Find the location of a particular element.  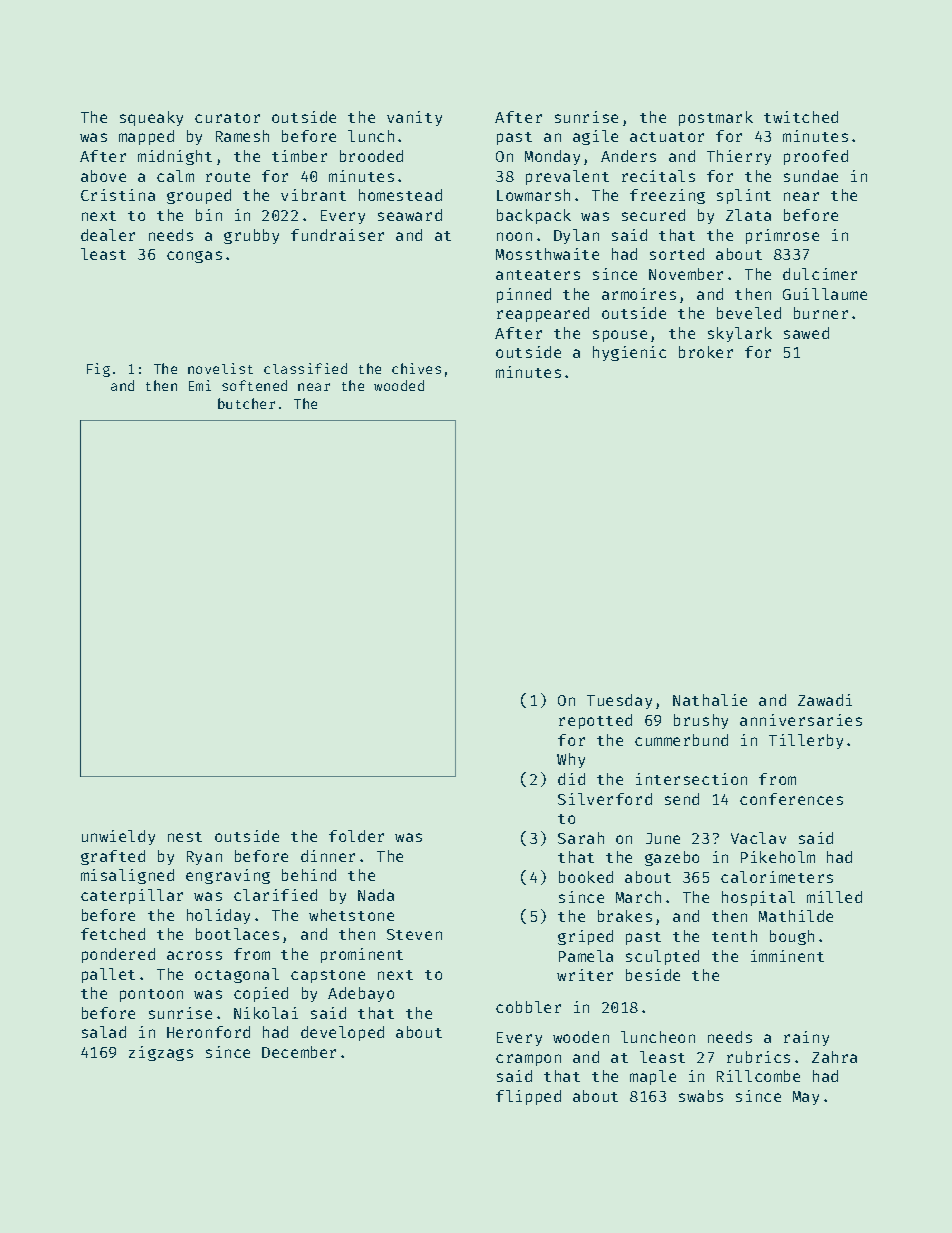

squeaky is located at coordinates (151, 118).
